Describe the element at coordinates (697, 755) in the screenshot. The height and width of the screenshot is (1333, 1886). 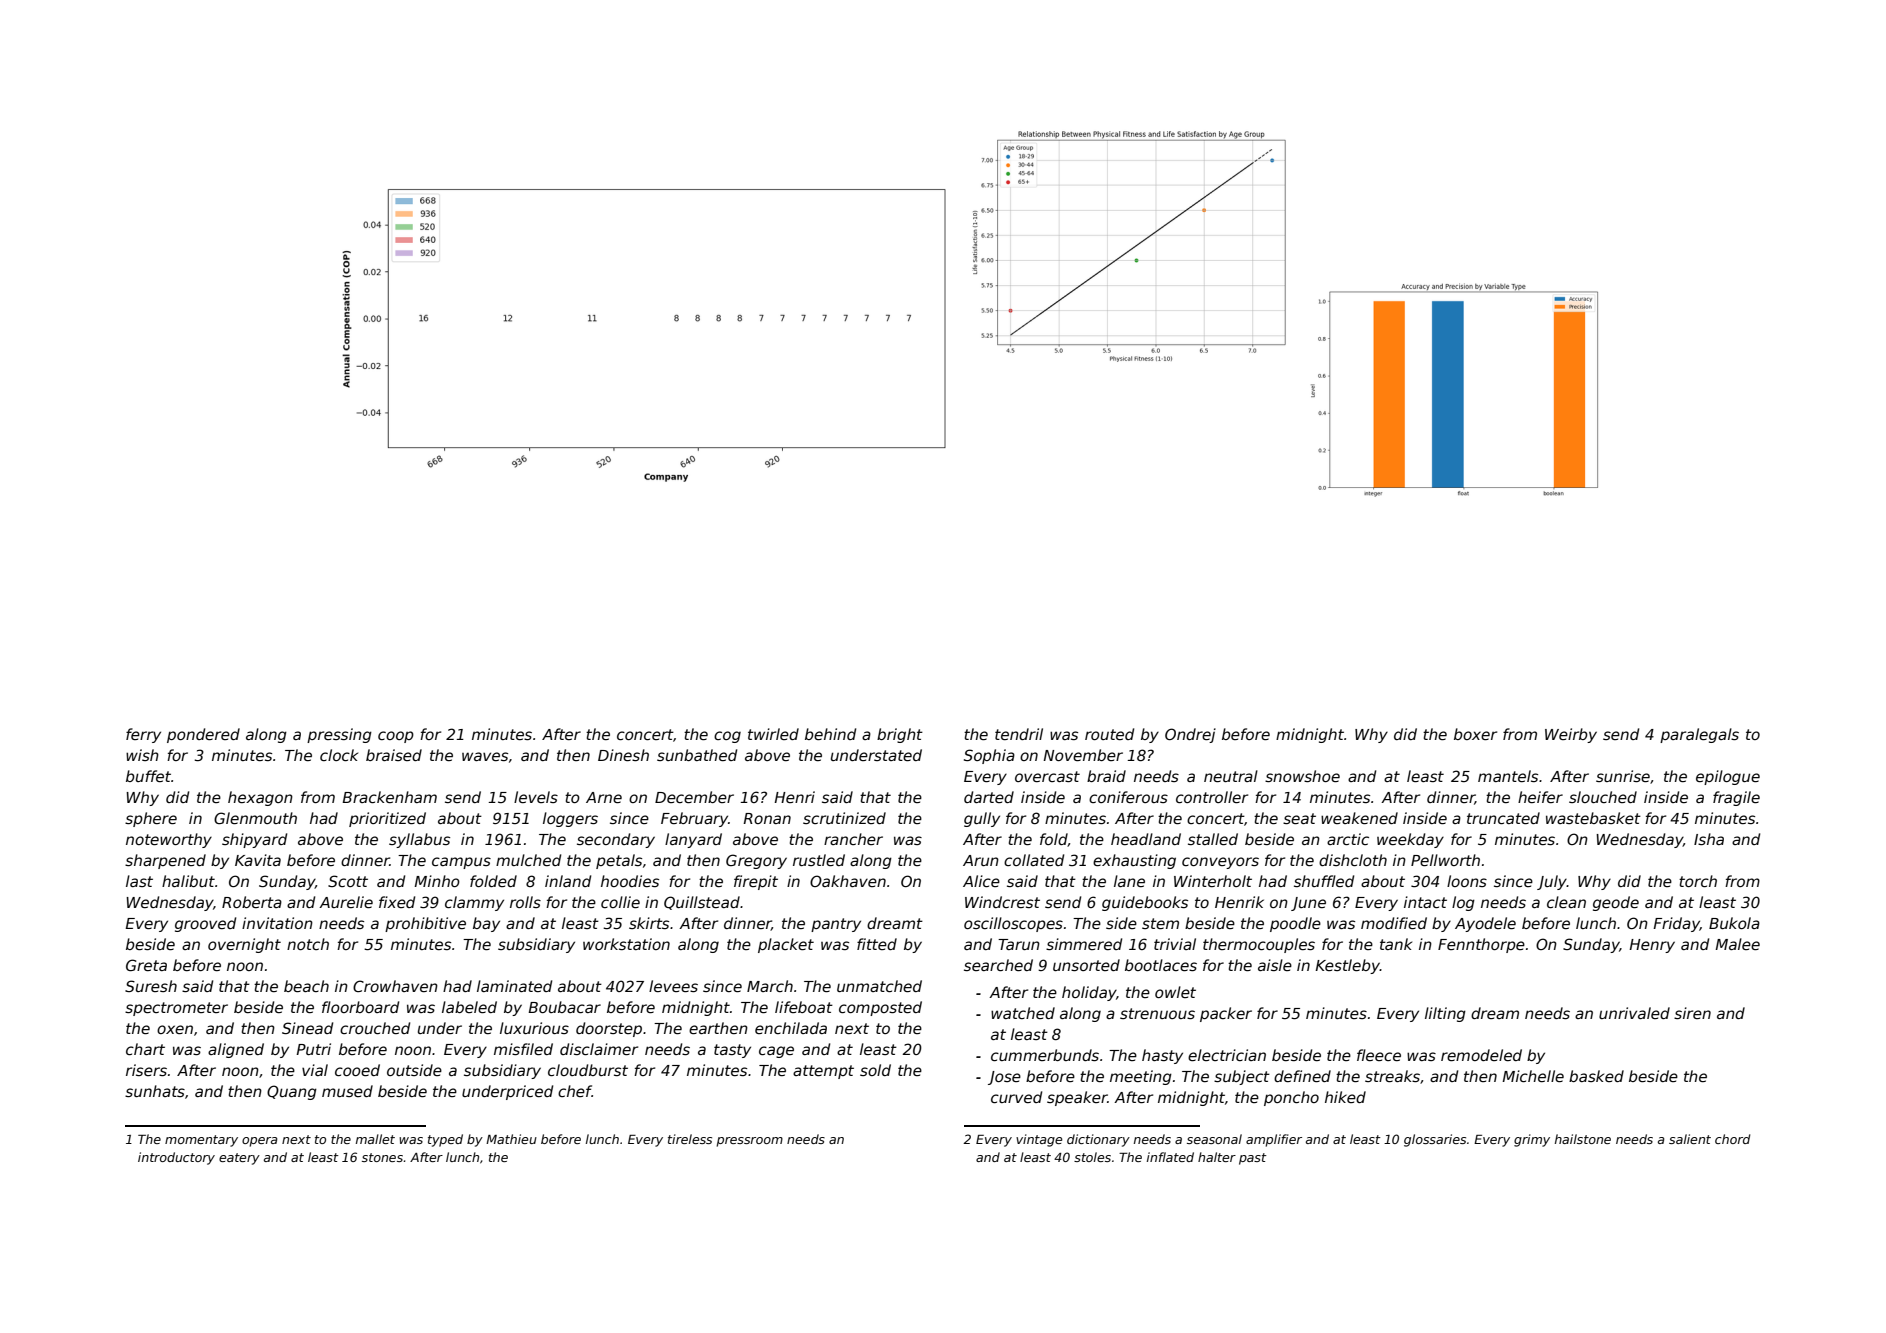
I see `sunbathed` at that location.
